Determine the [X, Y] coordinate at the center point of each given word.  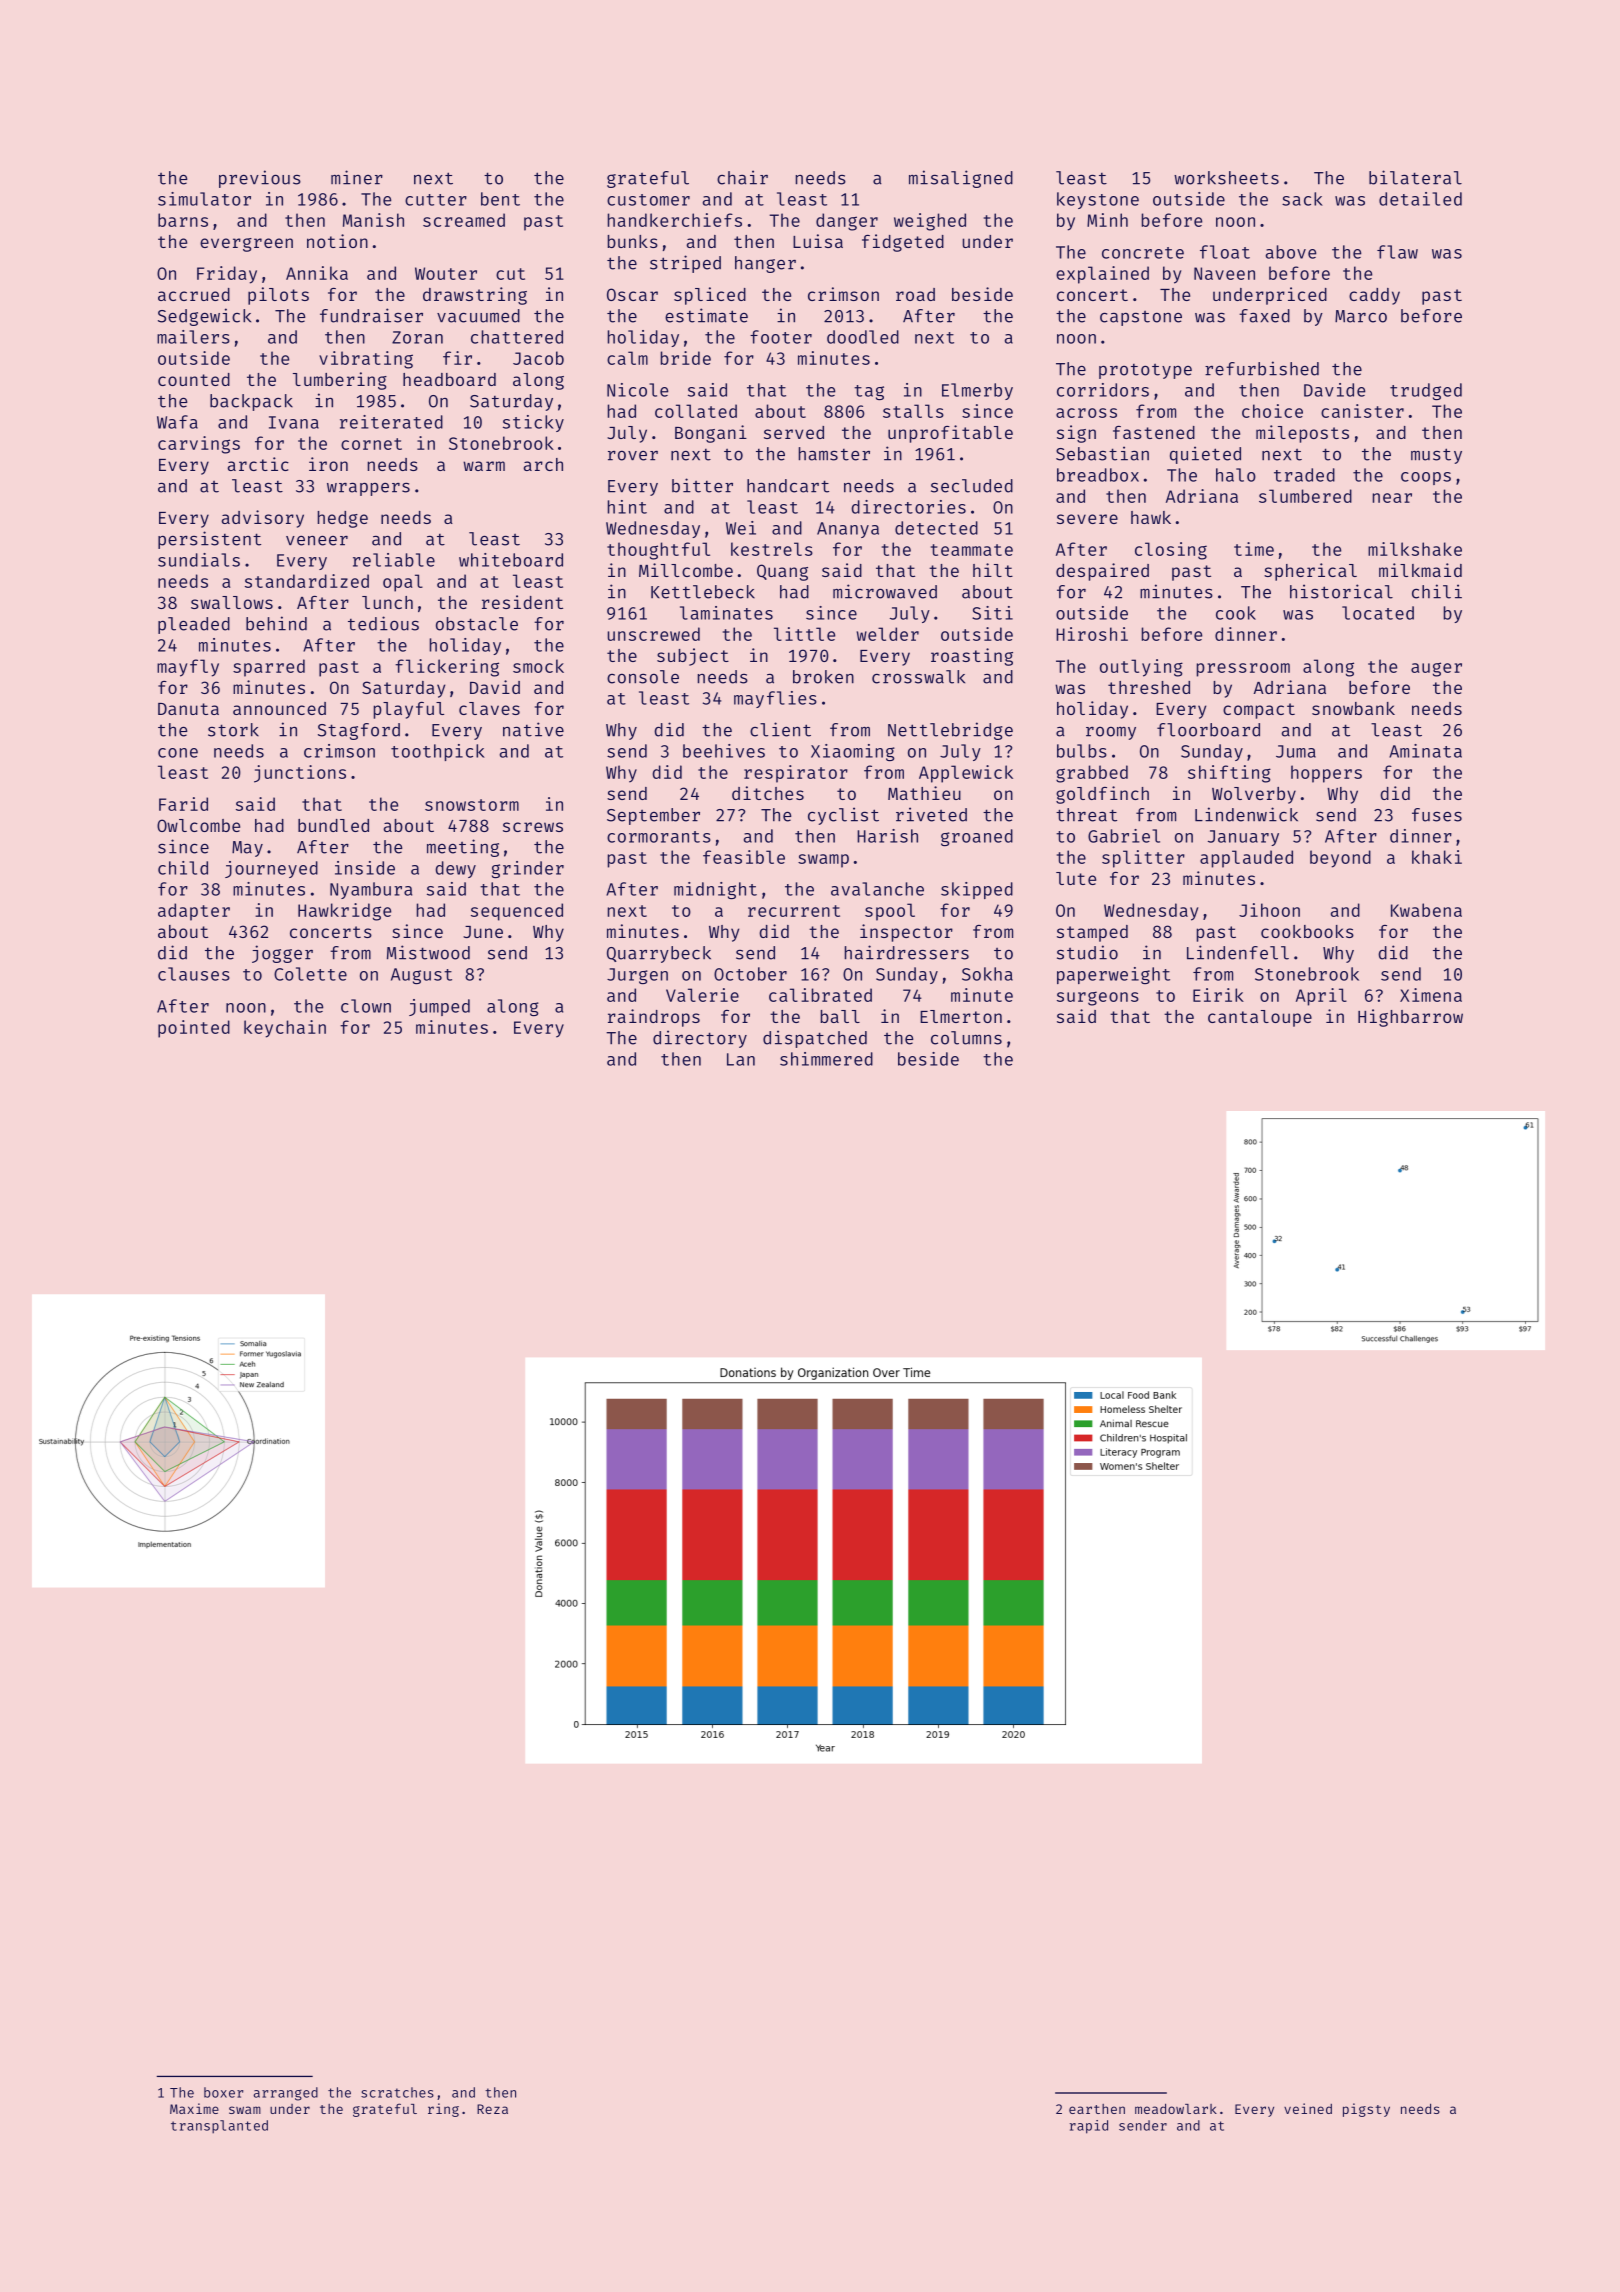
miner [357, 177]
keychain [285, 1029]
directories [908, 507]
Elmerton [961, 1016]
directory [700, 1039]
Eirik [1218, 995]
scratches [397, 2092]
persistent [209, 540]
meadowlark [1176, 2108]
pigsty [1366, 2110]
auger [1436, 669]
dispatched [815, 1039]
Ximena [1431, 995]
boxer [223, 2092]
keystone [1098, 200]
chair [742, 177]
